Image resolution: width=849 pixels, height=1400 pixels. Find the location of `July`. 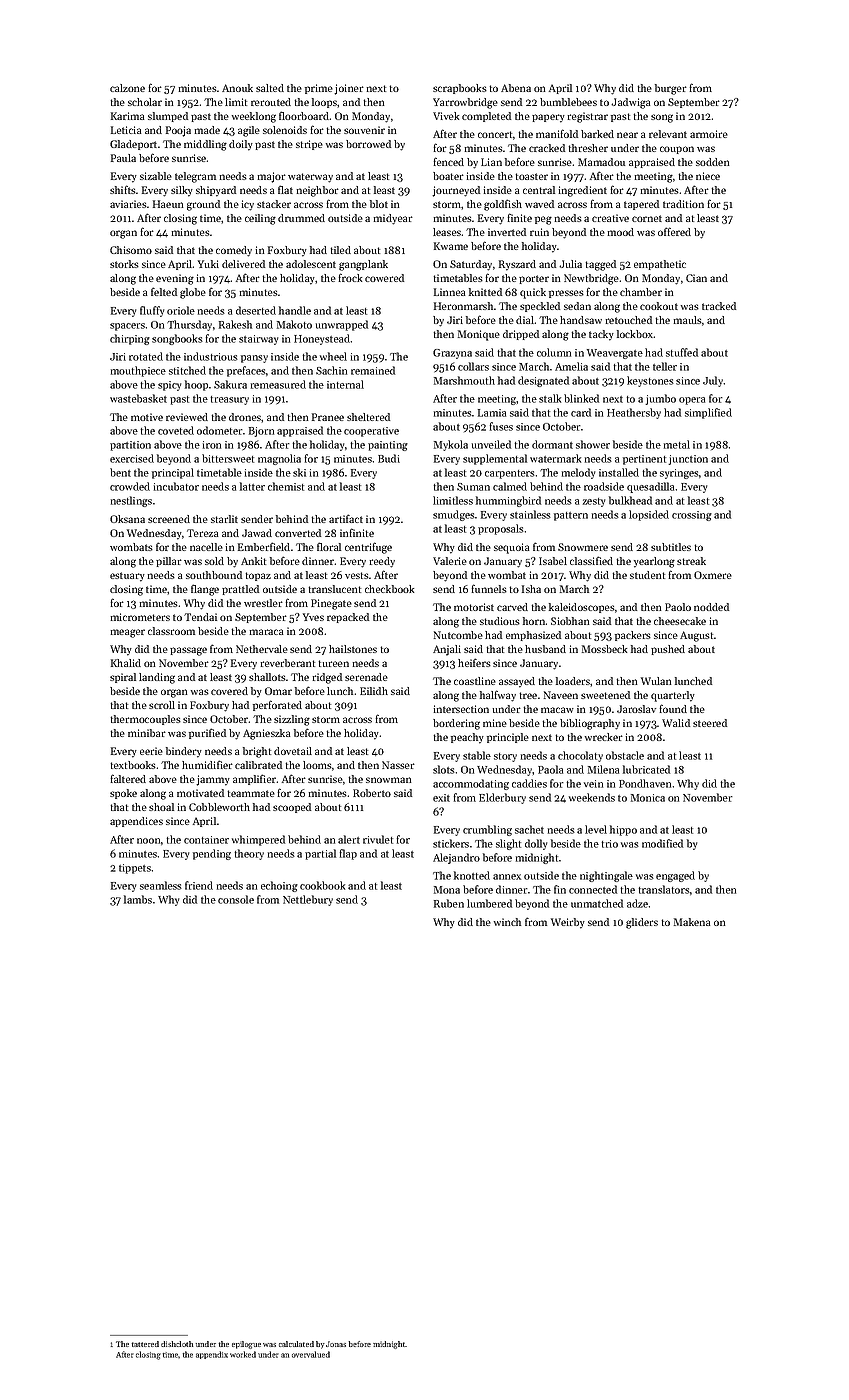

July is located at coordinates (713, 381).
